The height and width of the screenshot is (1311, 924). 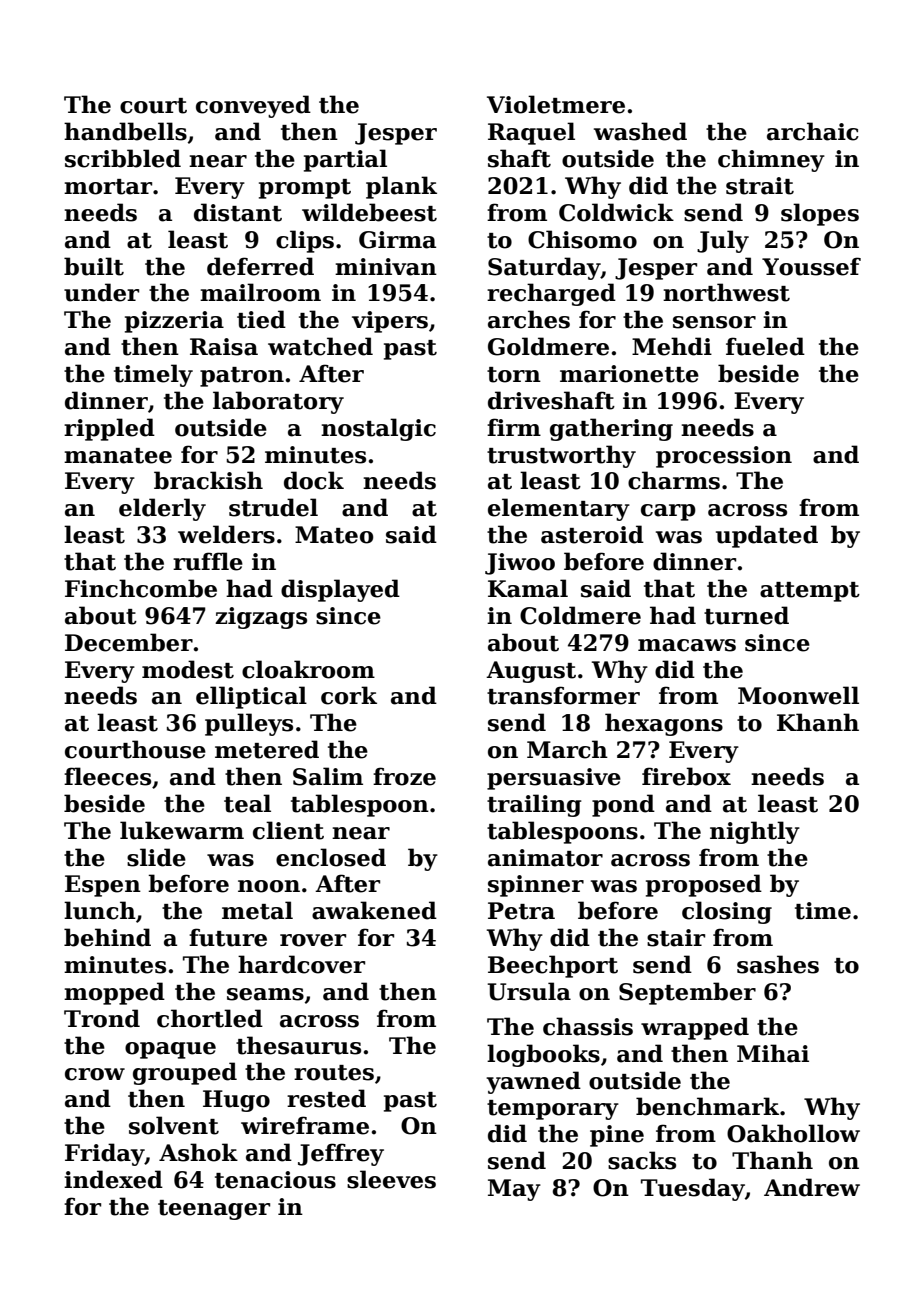 I want to click on Ashok, so click(x=198, y=1152).
